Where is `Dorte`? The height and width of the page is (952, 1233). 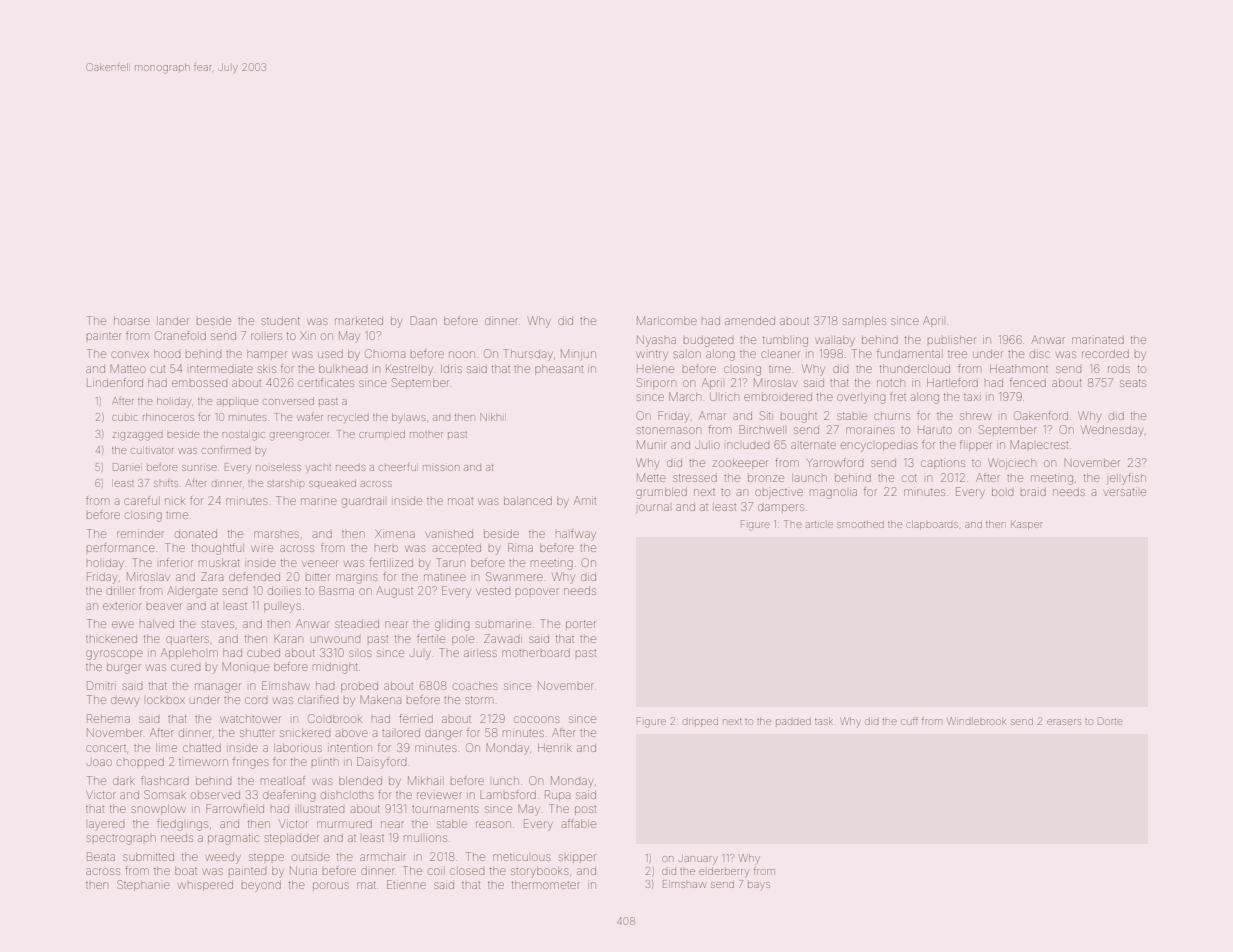
Dorte is located at coordinates (1110, 721).
